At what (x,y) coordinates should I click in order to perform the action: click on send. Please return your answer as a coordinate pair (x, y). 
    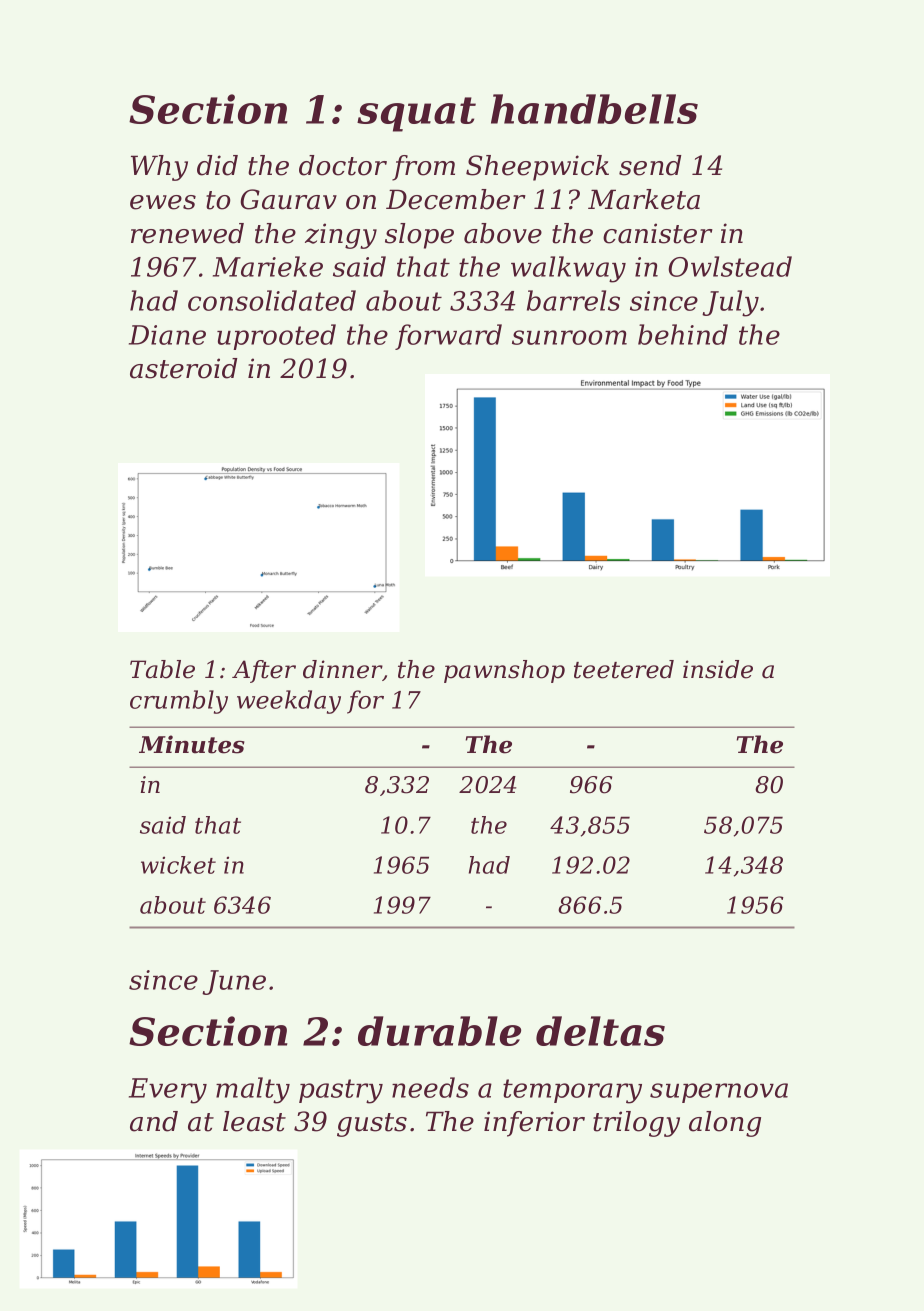
    Looking at the image, I should click on (650, 165).
